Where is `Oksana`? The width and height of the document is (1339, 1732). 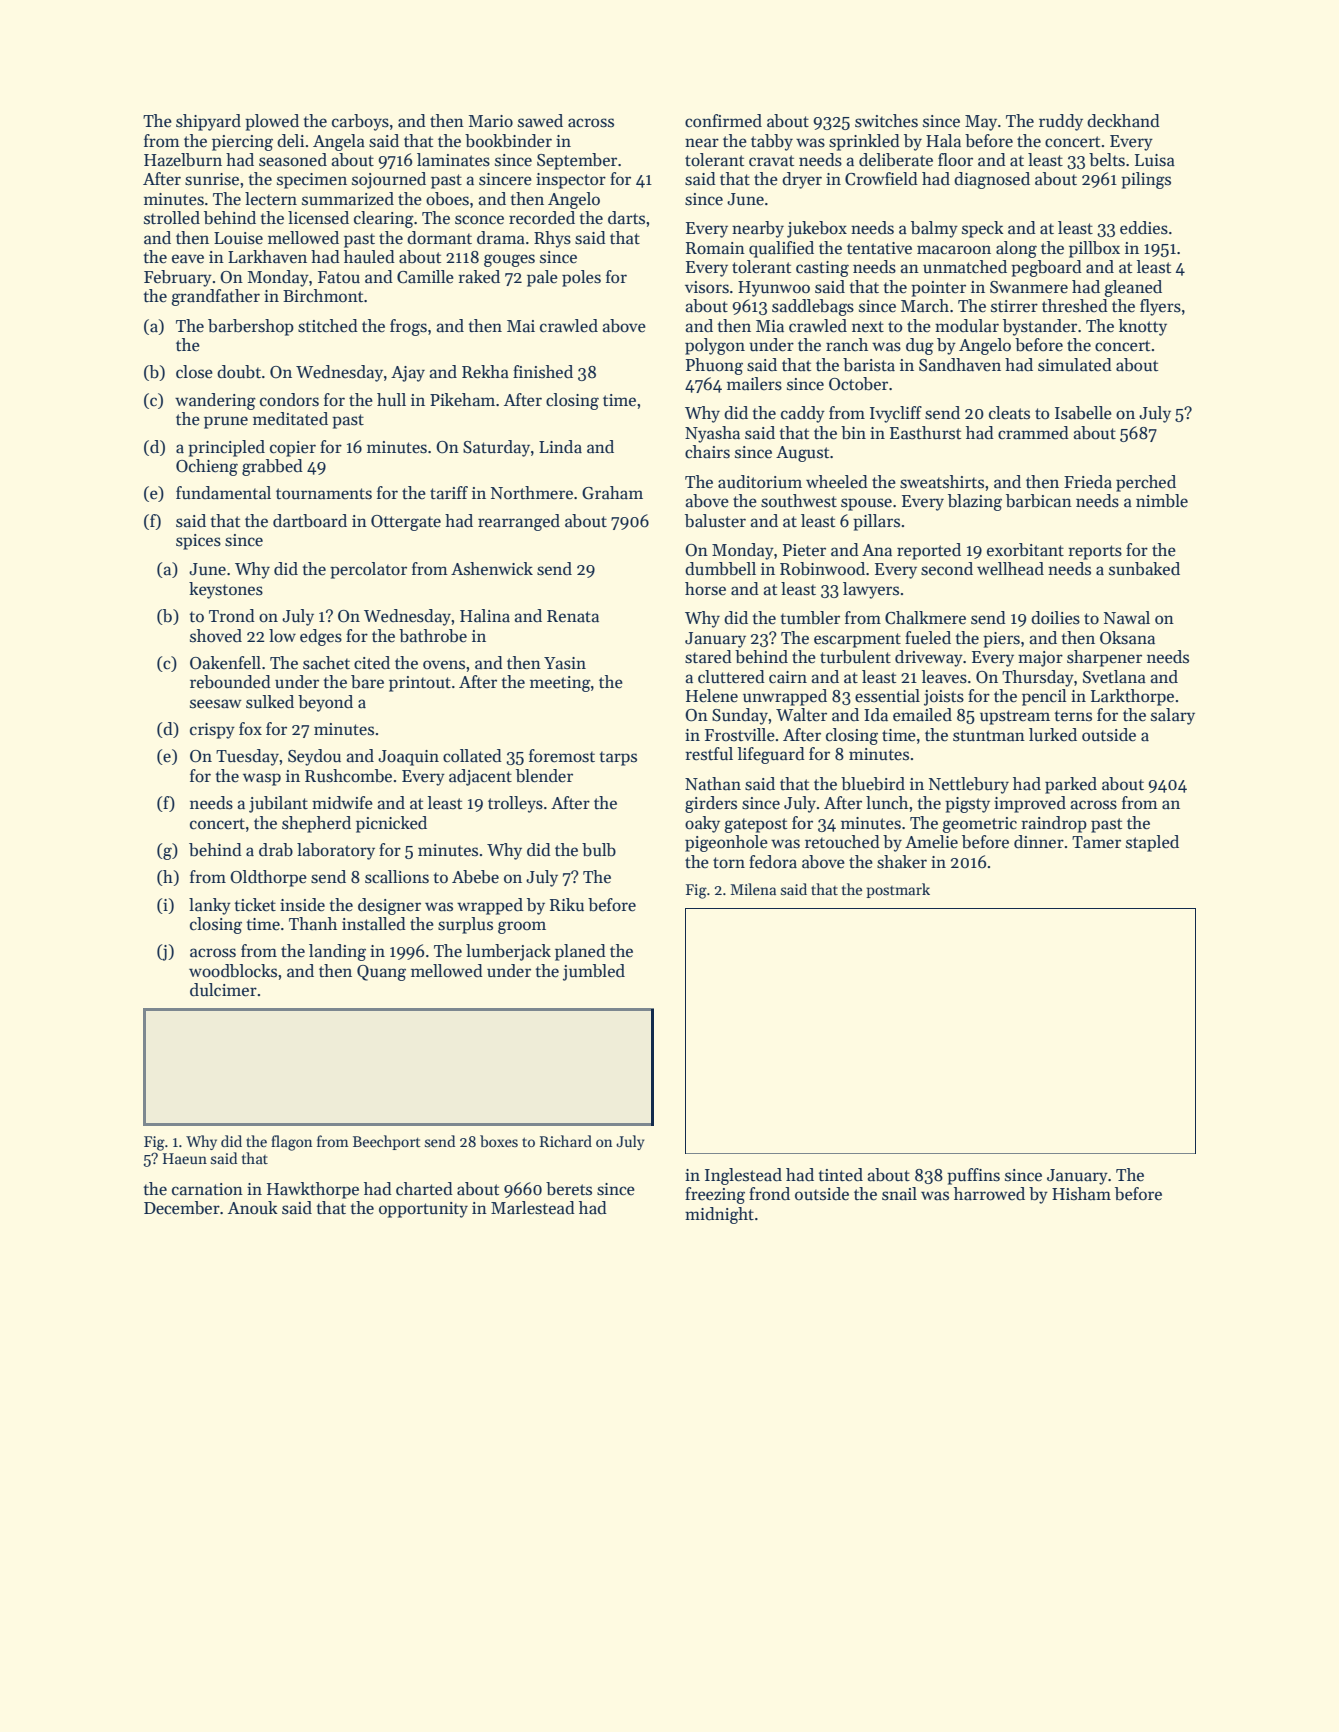
Oksana is located at coordinates (1127, 638).
